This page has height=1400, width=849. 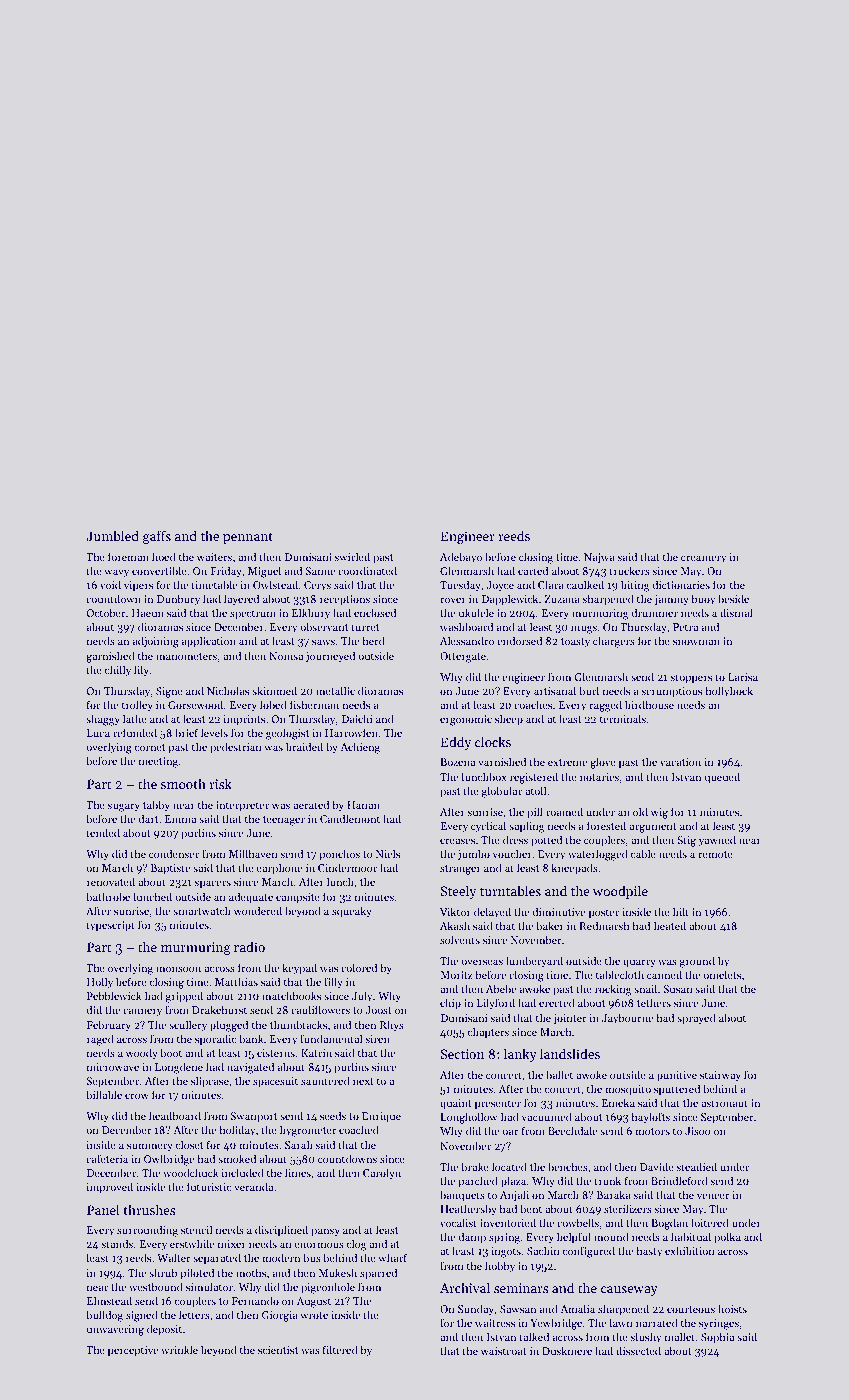 I want to click on Swanport, so click(x=254, y=1117).
